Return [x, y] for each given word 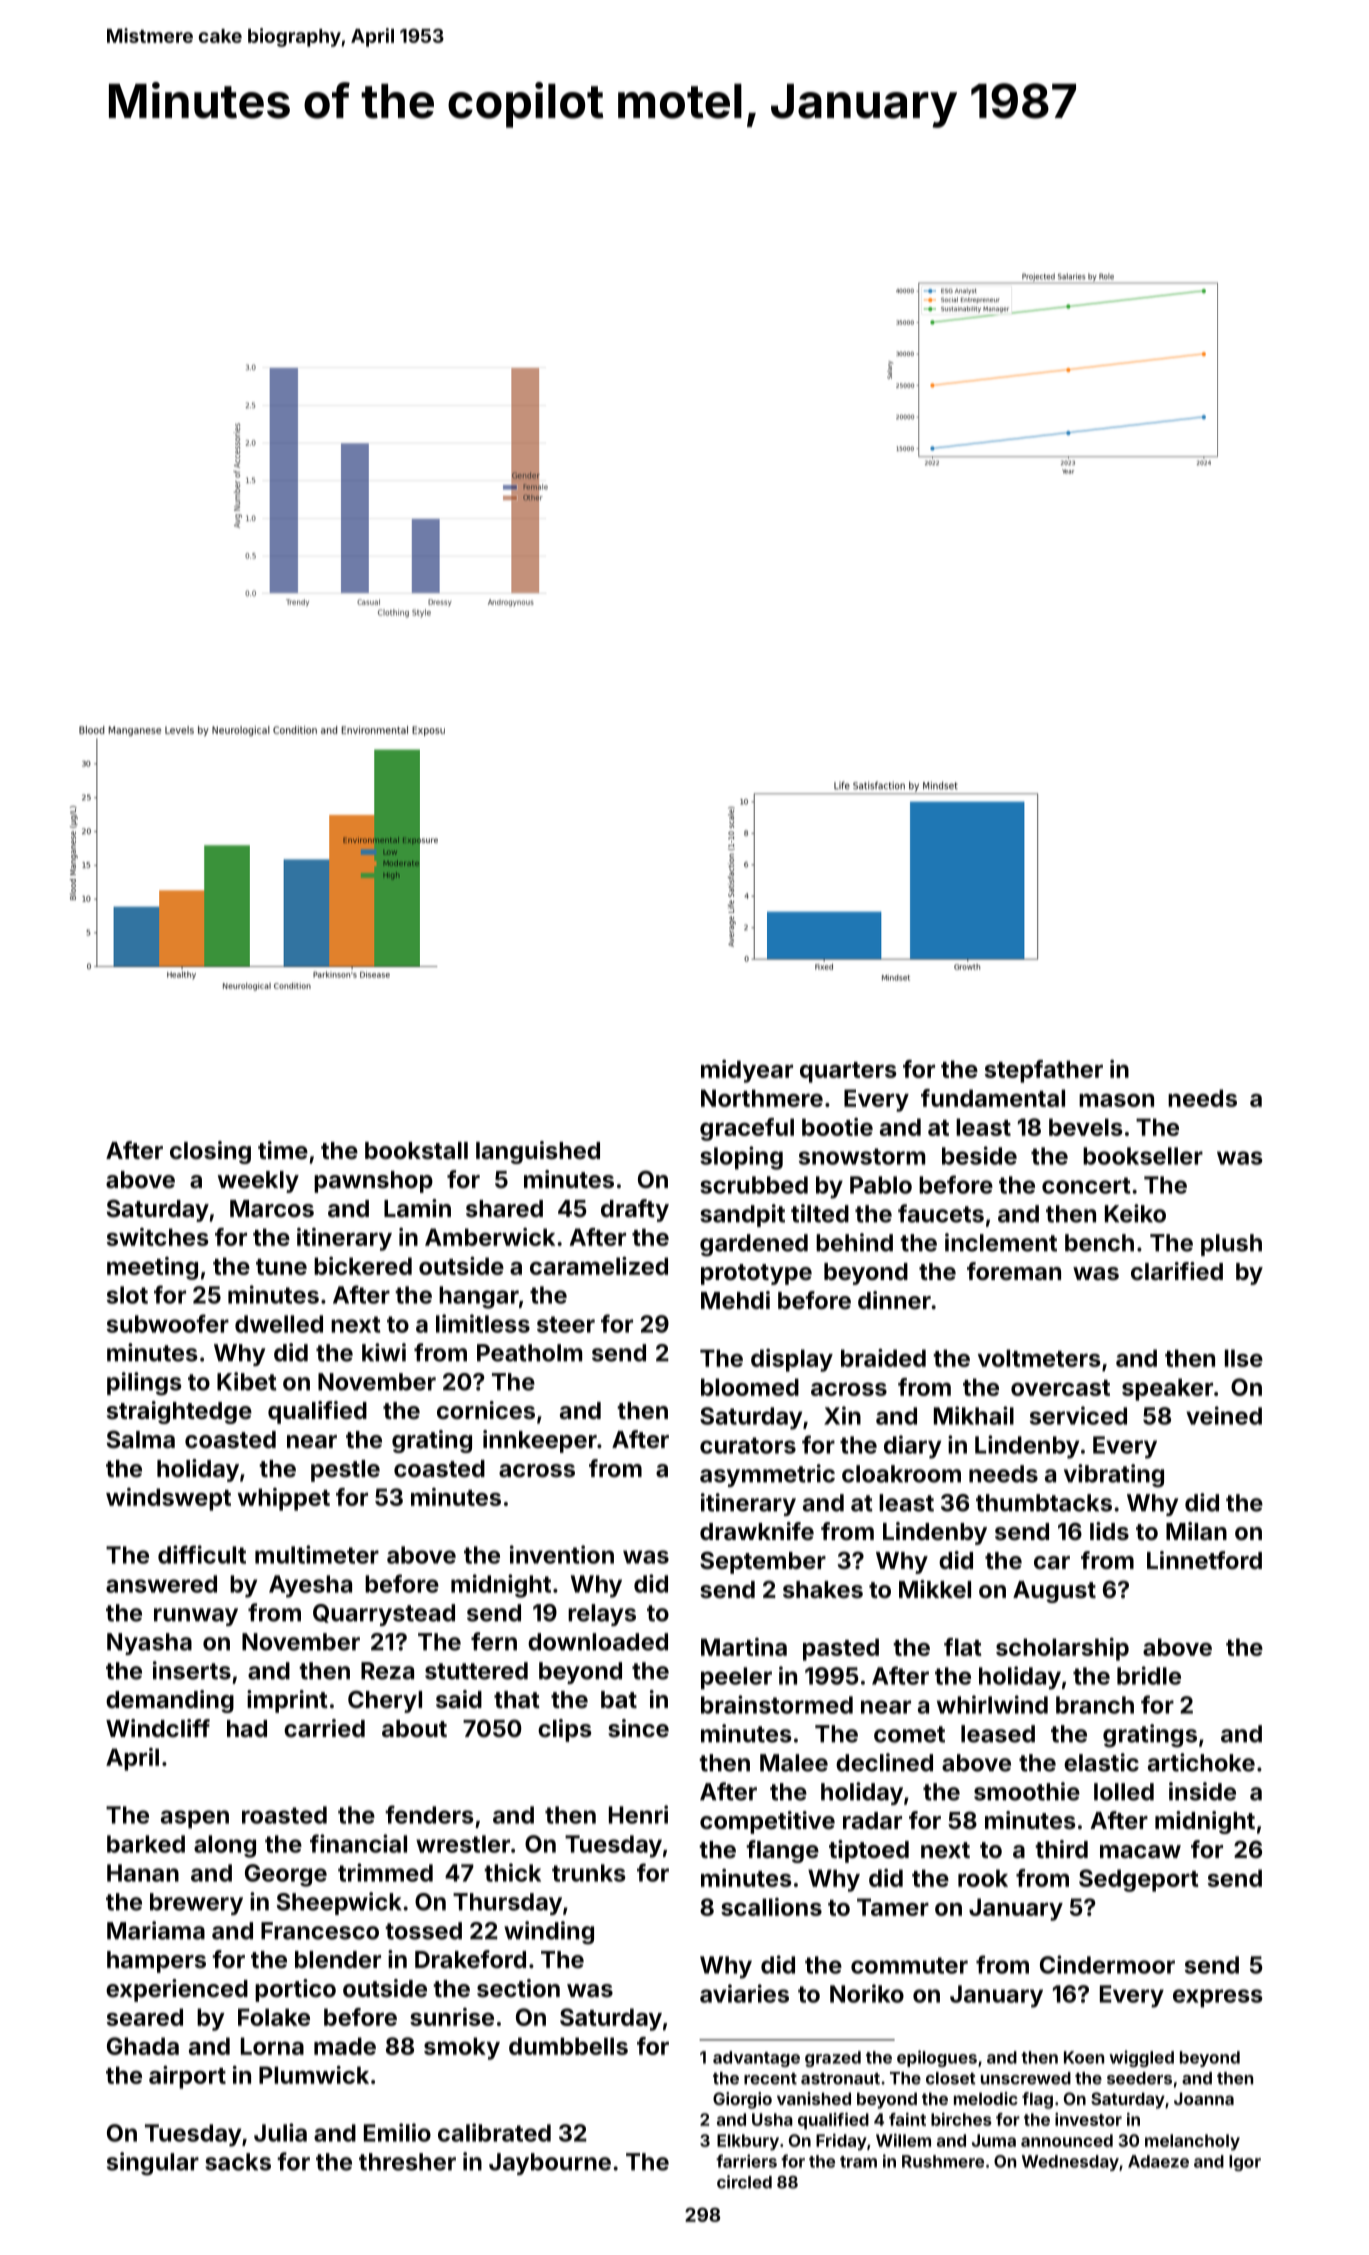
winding [549, 1933]
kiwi [384, 1352]
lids [1109, 1531]
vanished [814, 2098]
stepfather [1044, 1071]
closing [210, 1152]
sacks [238, 2162]
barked [146, 1844]
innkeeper [540, 1441]
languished [538, 1152]
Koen [1084, 2057]
